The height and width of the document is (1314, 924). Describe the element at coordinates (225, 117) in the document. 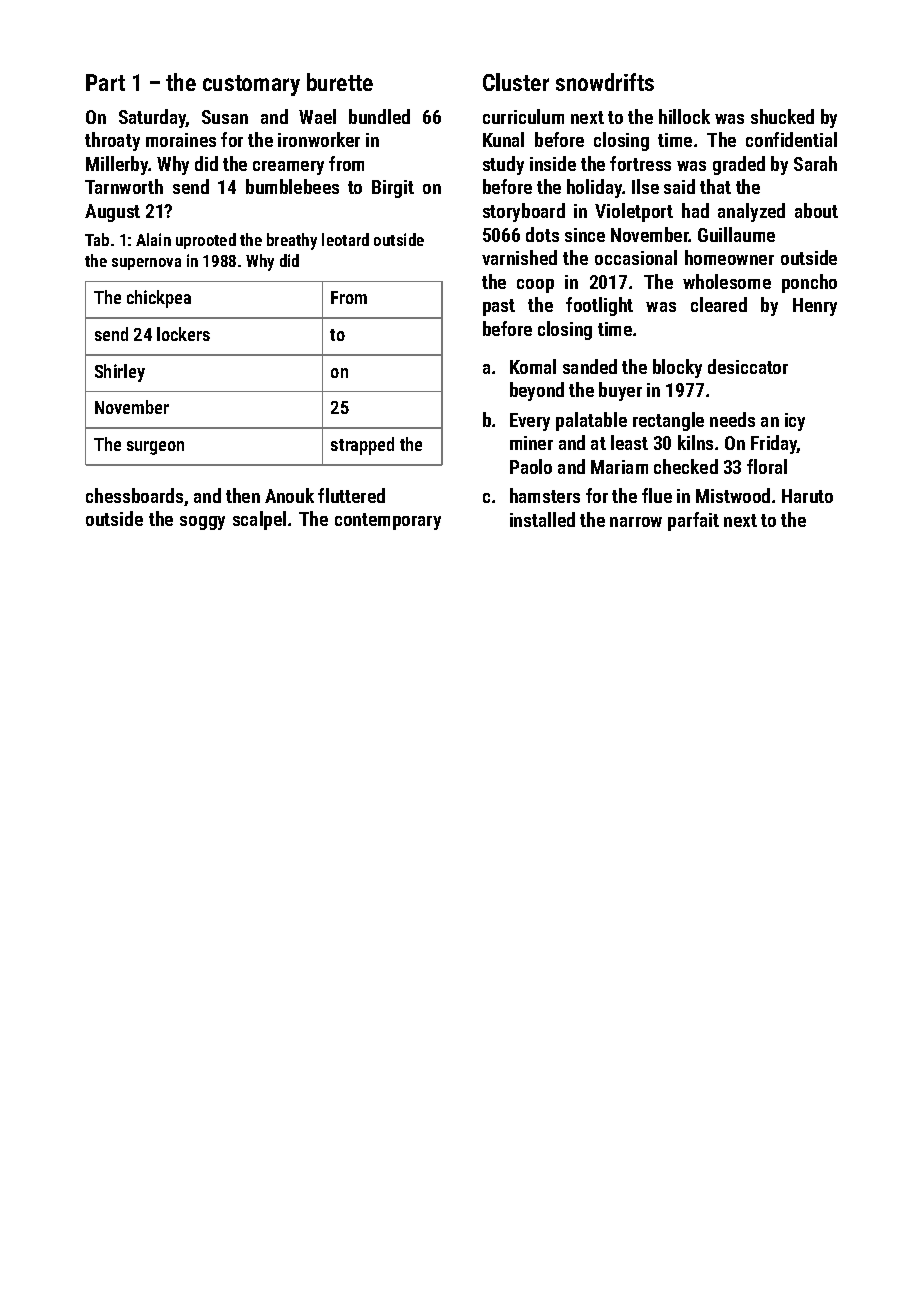

I see `Susan` at that location.
